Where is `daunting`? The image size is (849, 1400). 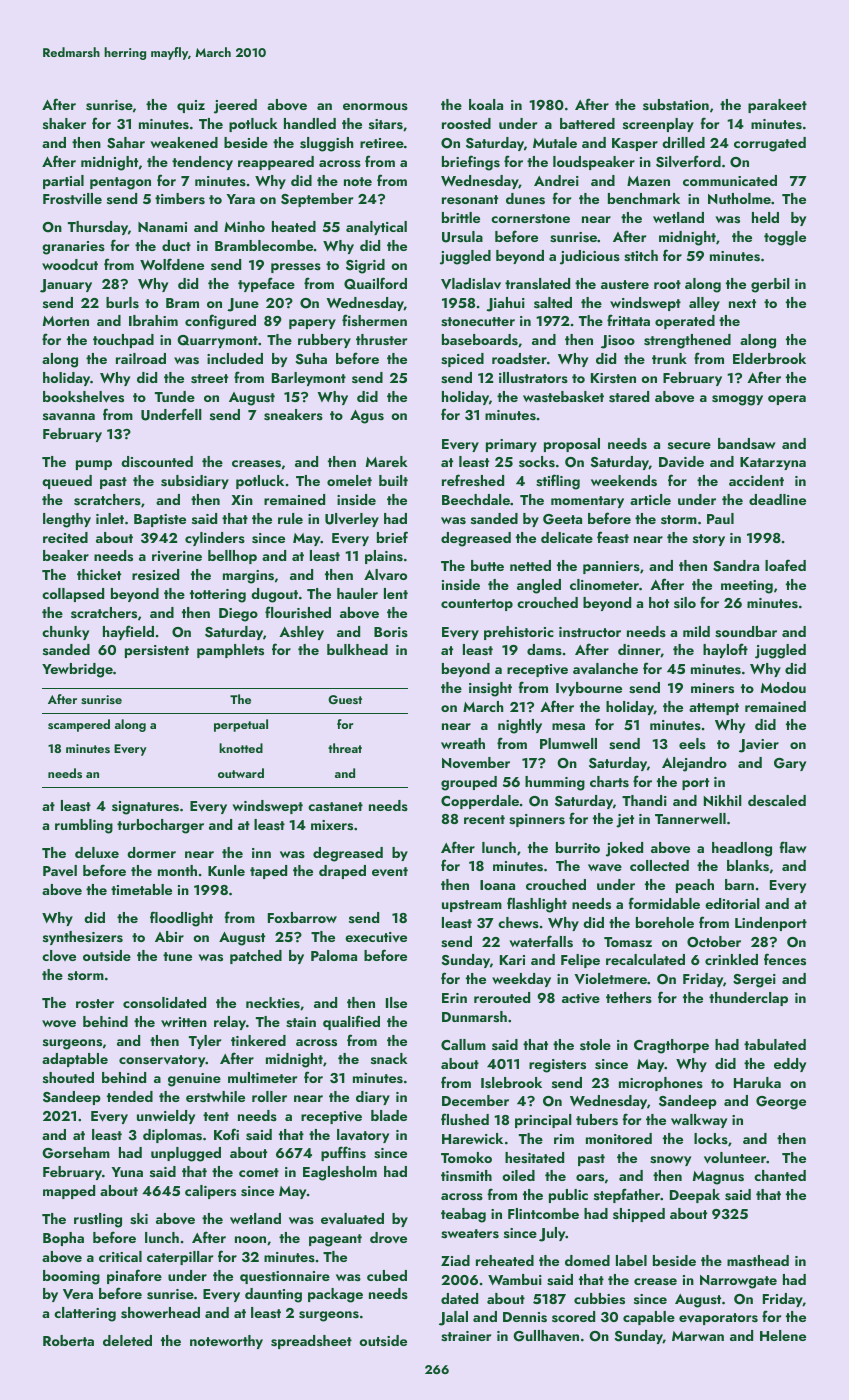
daunting is located at coordinates (273, 1295).
